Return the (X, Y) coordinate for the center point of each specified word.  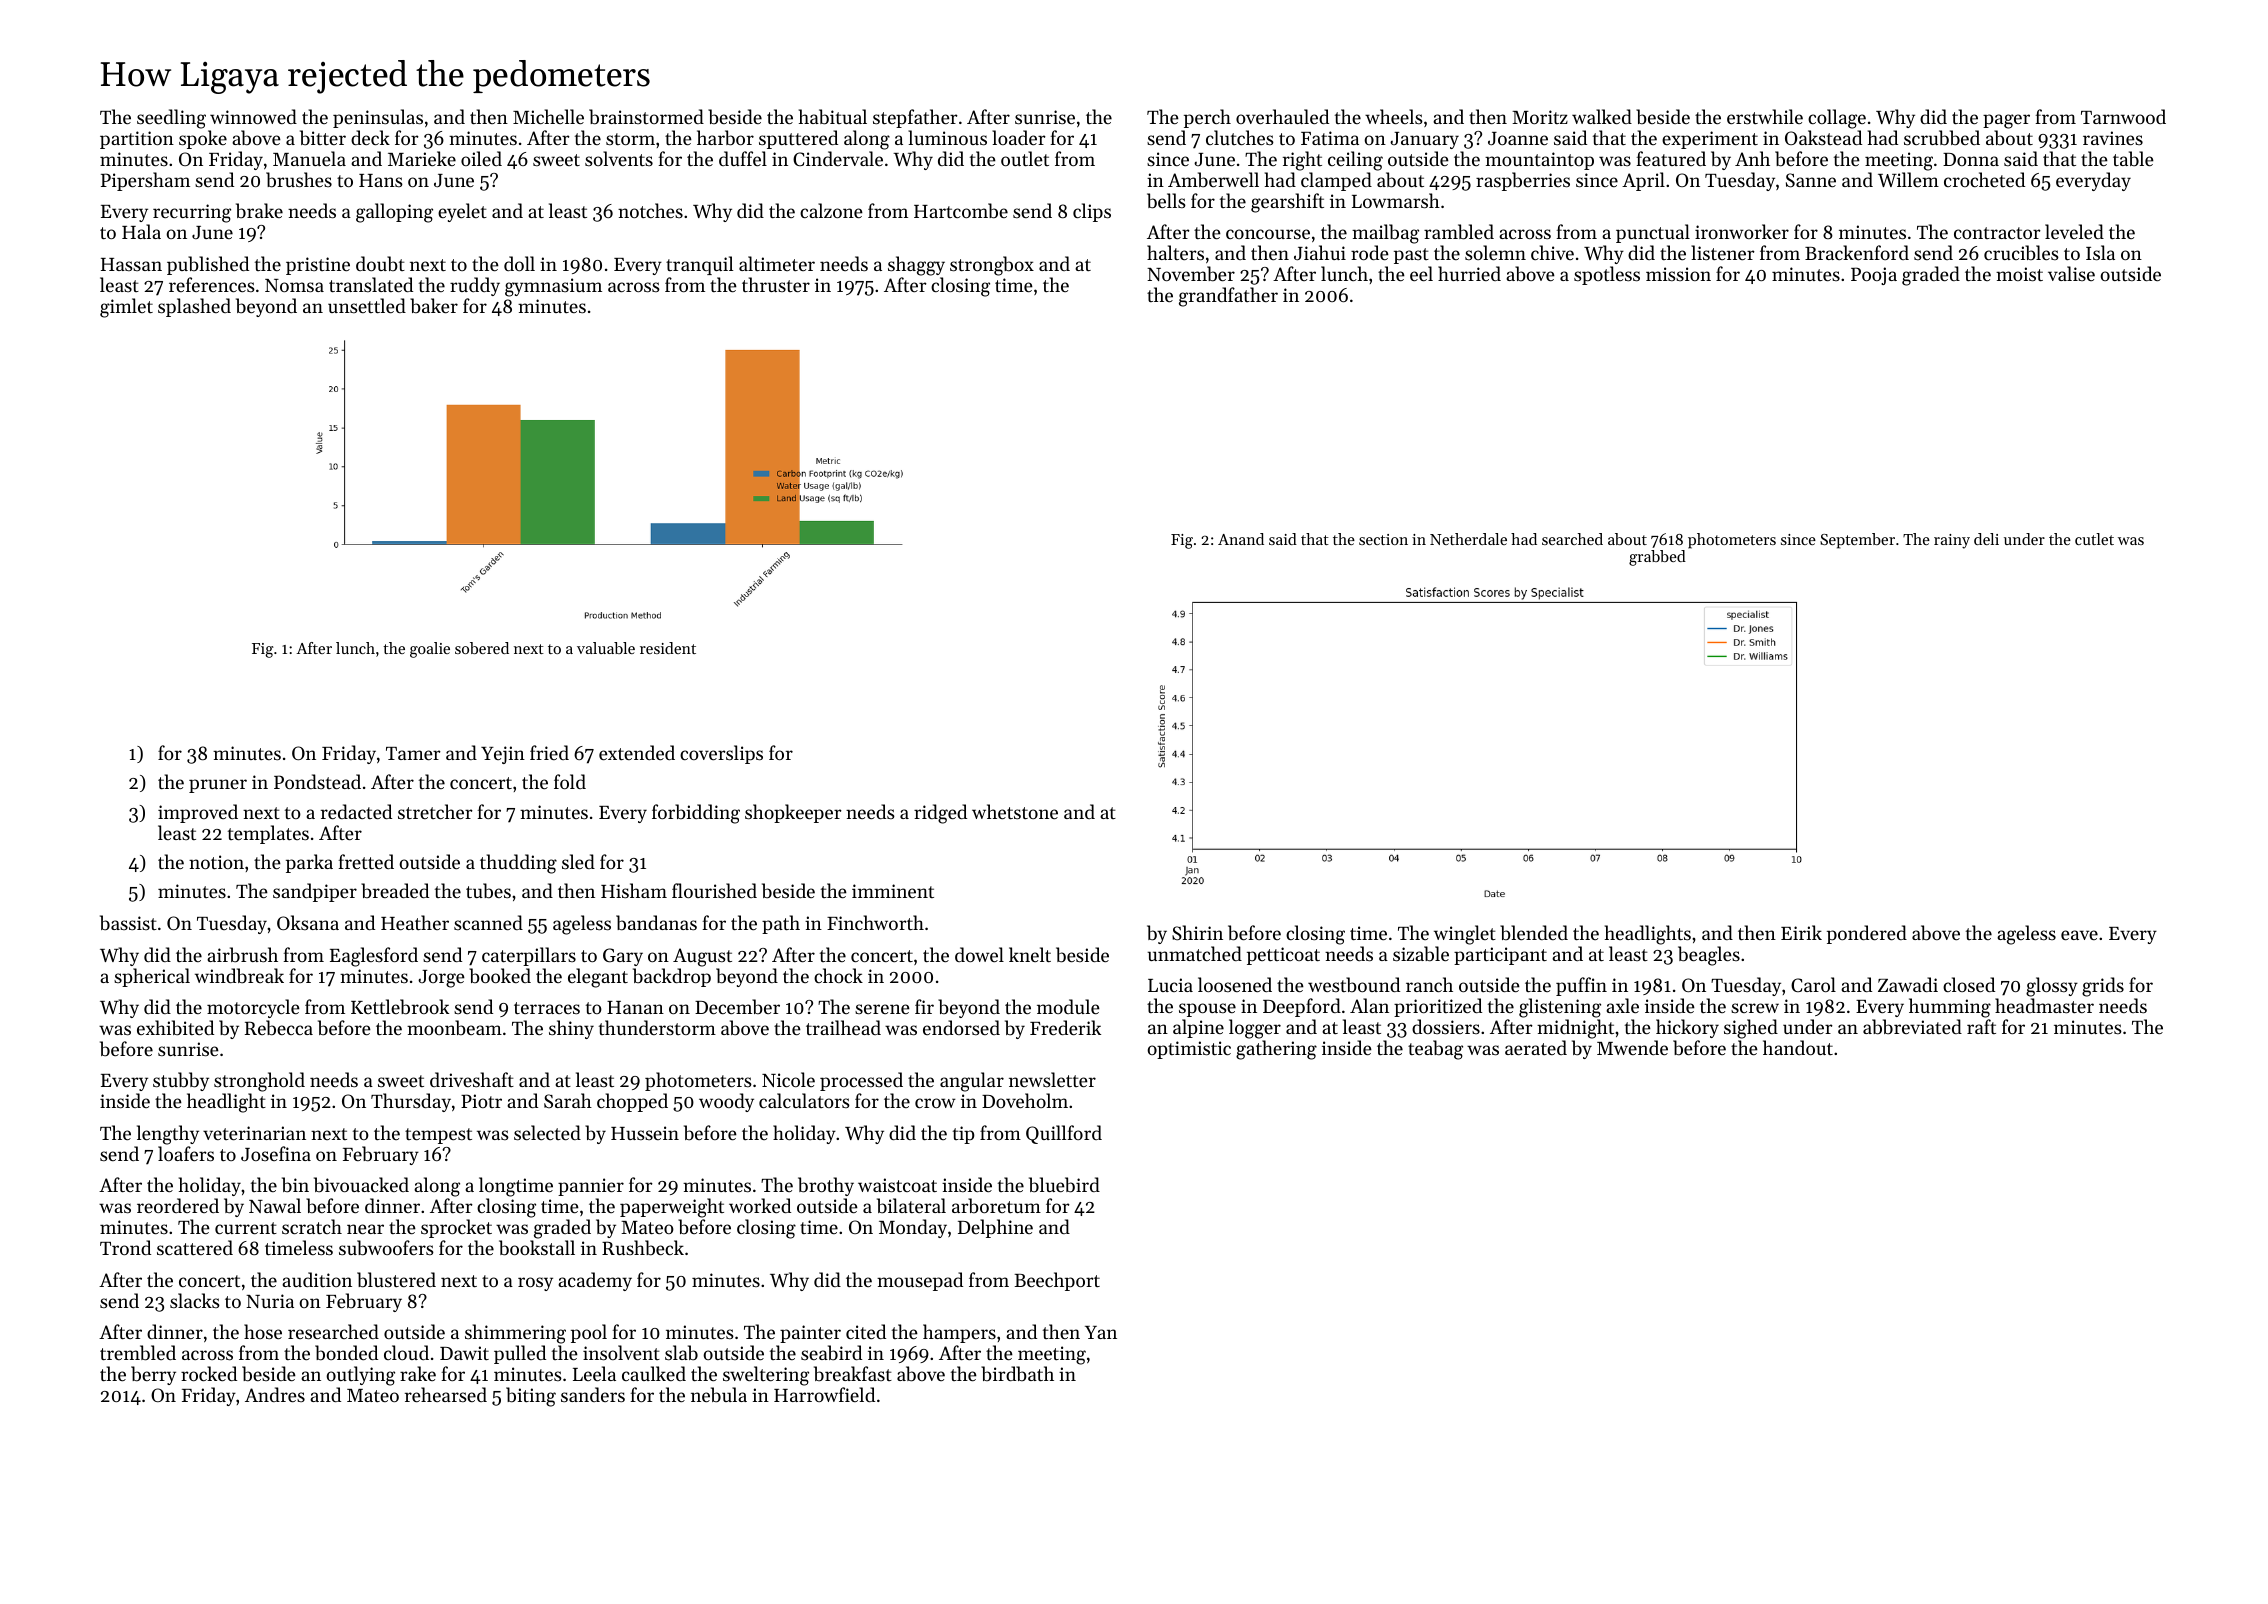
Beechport (1057, 1281)
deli (1986, 539)
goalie (430, 650)
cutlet (2094, 539)
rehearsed (446, 1394)
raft (1981, 1026)
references (212, 284)
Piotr (481, 1101)
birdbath (1017, 1373)
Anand (1241, 539)
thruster (776, 284)
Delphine (995, 1228)
